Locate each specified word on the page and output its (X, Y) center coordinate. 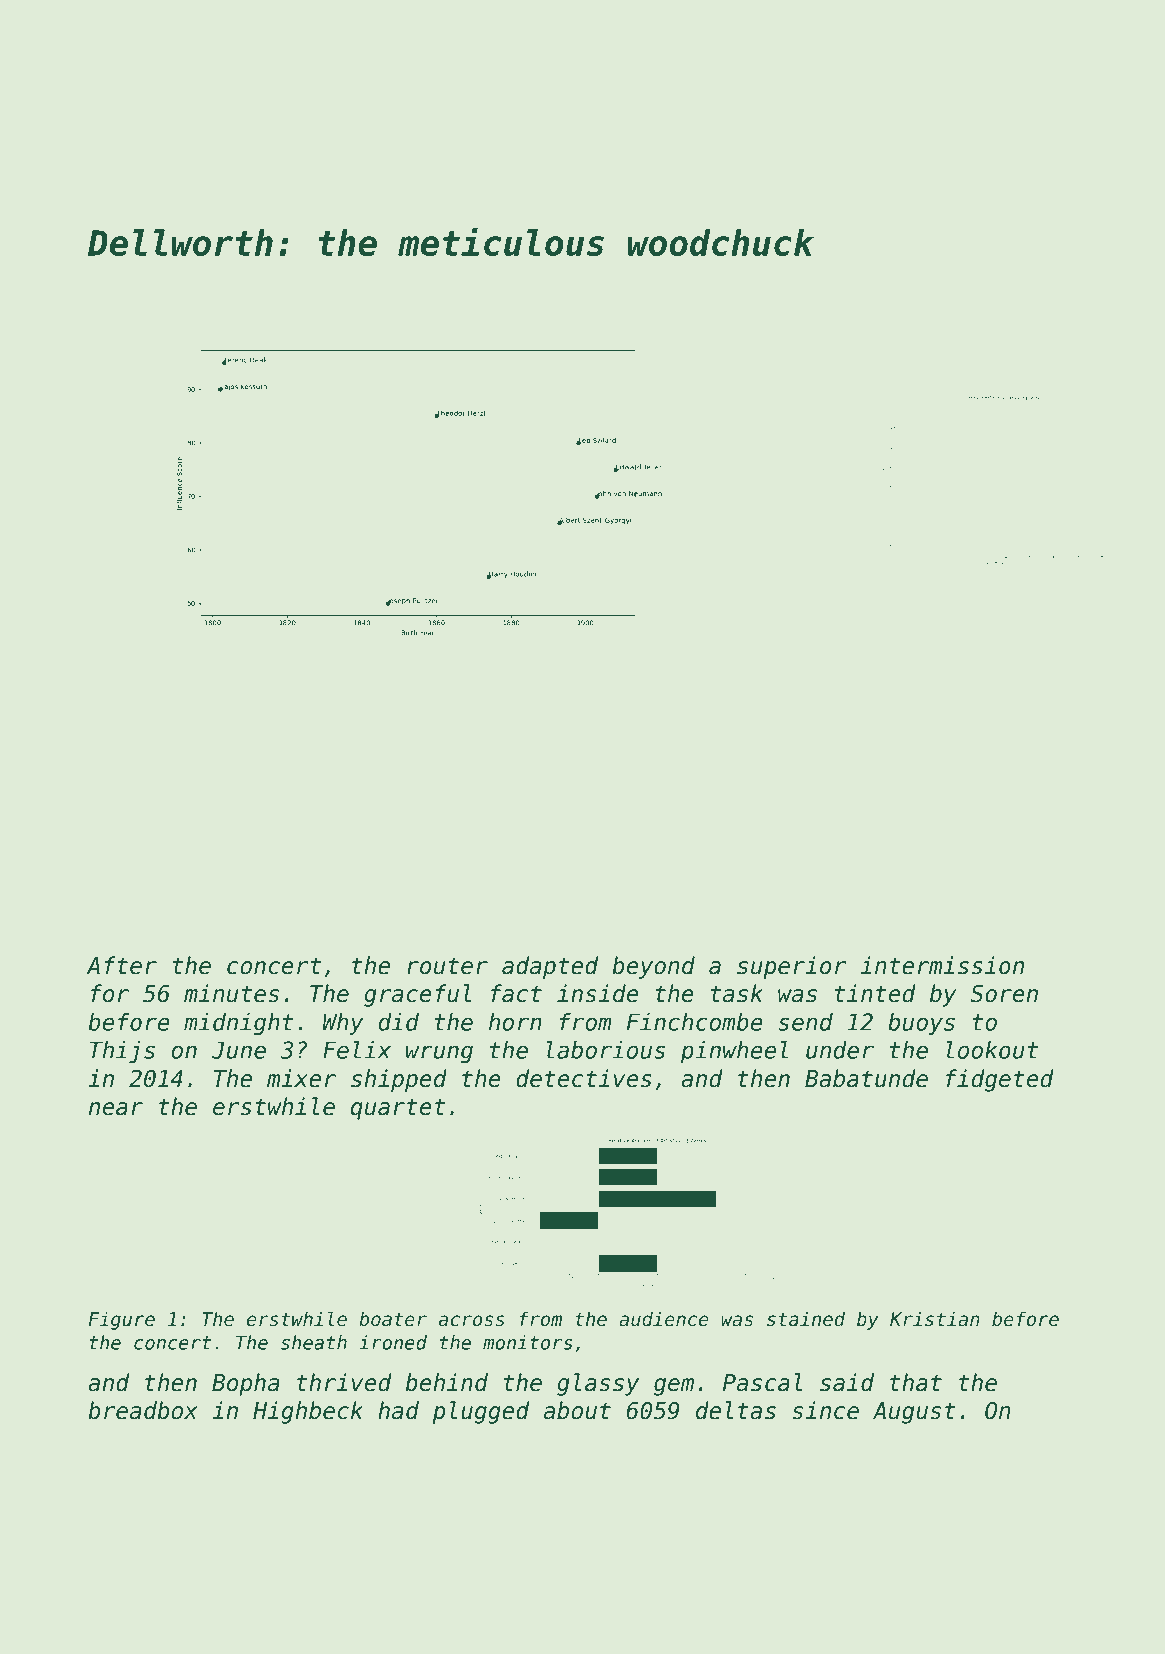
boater (393, 1319)
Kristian (935, 1319)
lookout (992, 1050)
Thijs (122, 1052)
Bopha (246, 1384)
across (472, 1321)
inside (598, 993)
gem (674, 1387)
